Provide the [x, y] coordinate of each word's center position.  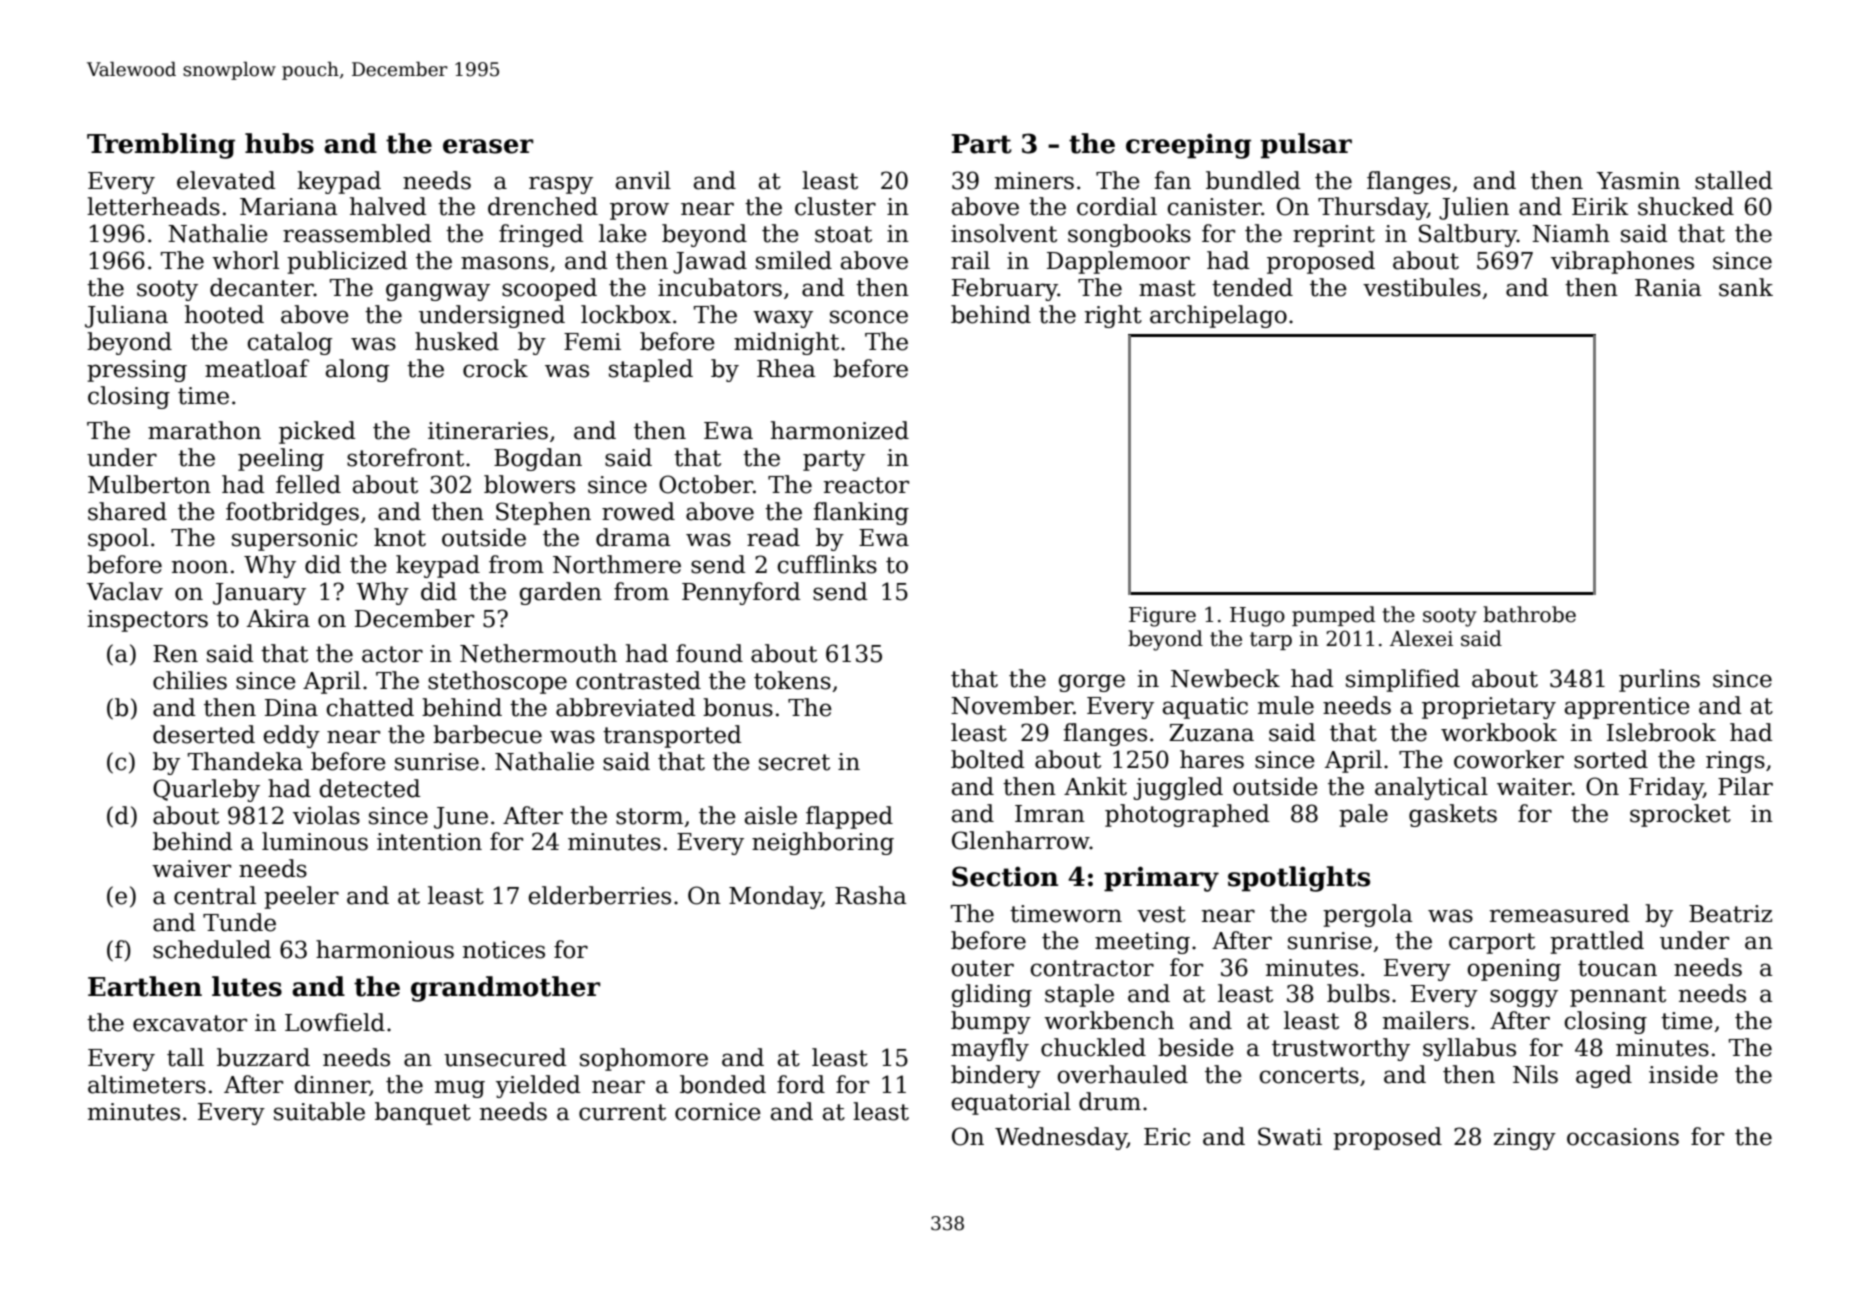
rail [970, 260]
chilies [190, 680]
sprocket [1680, 815]
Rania [1668, 288]
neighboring [823, 843]
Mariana [289, 207]
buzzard [263, 1057]
